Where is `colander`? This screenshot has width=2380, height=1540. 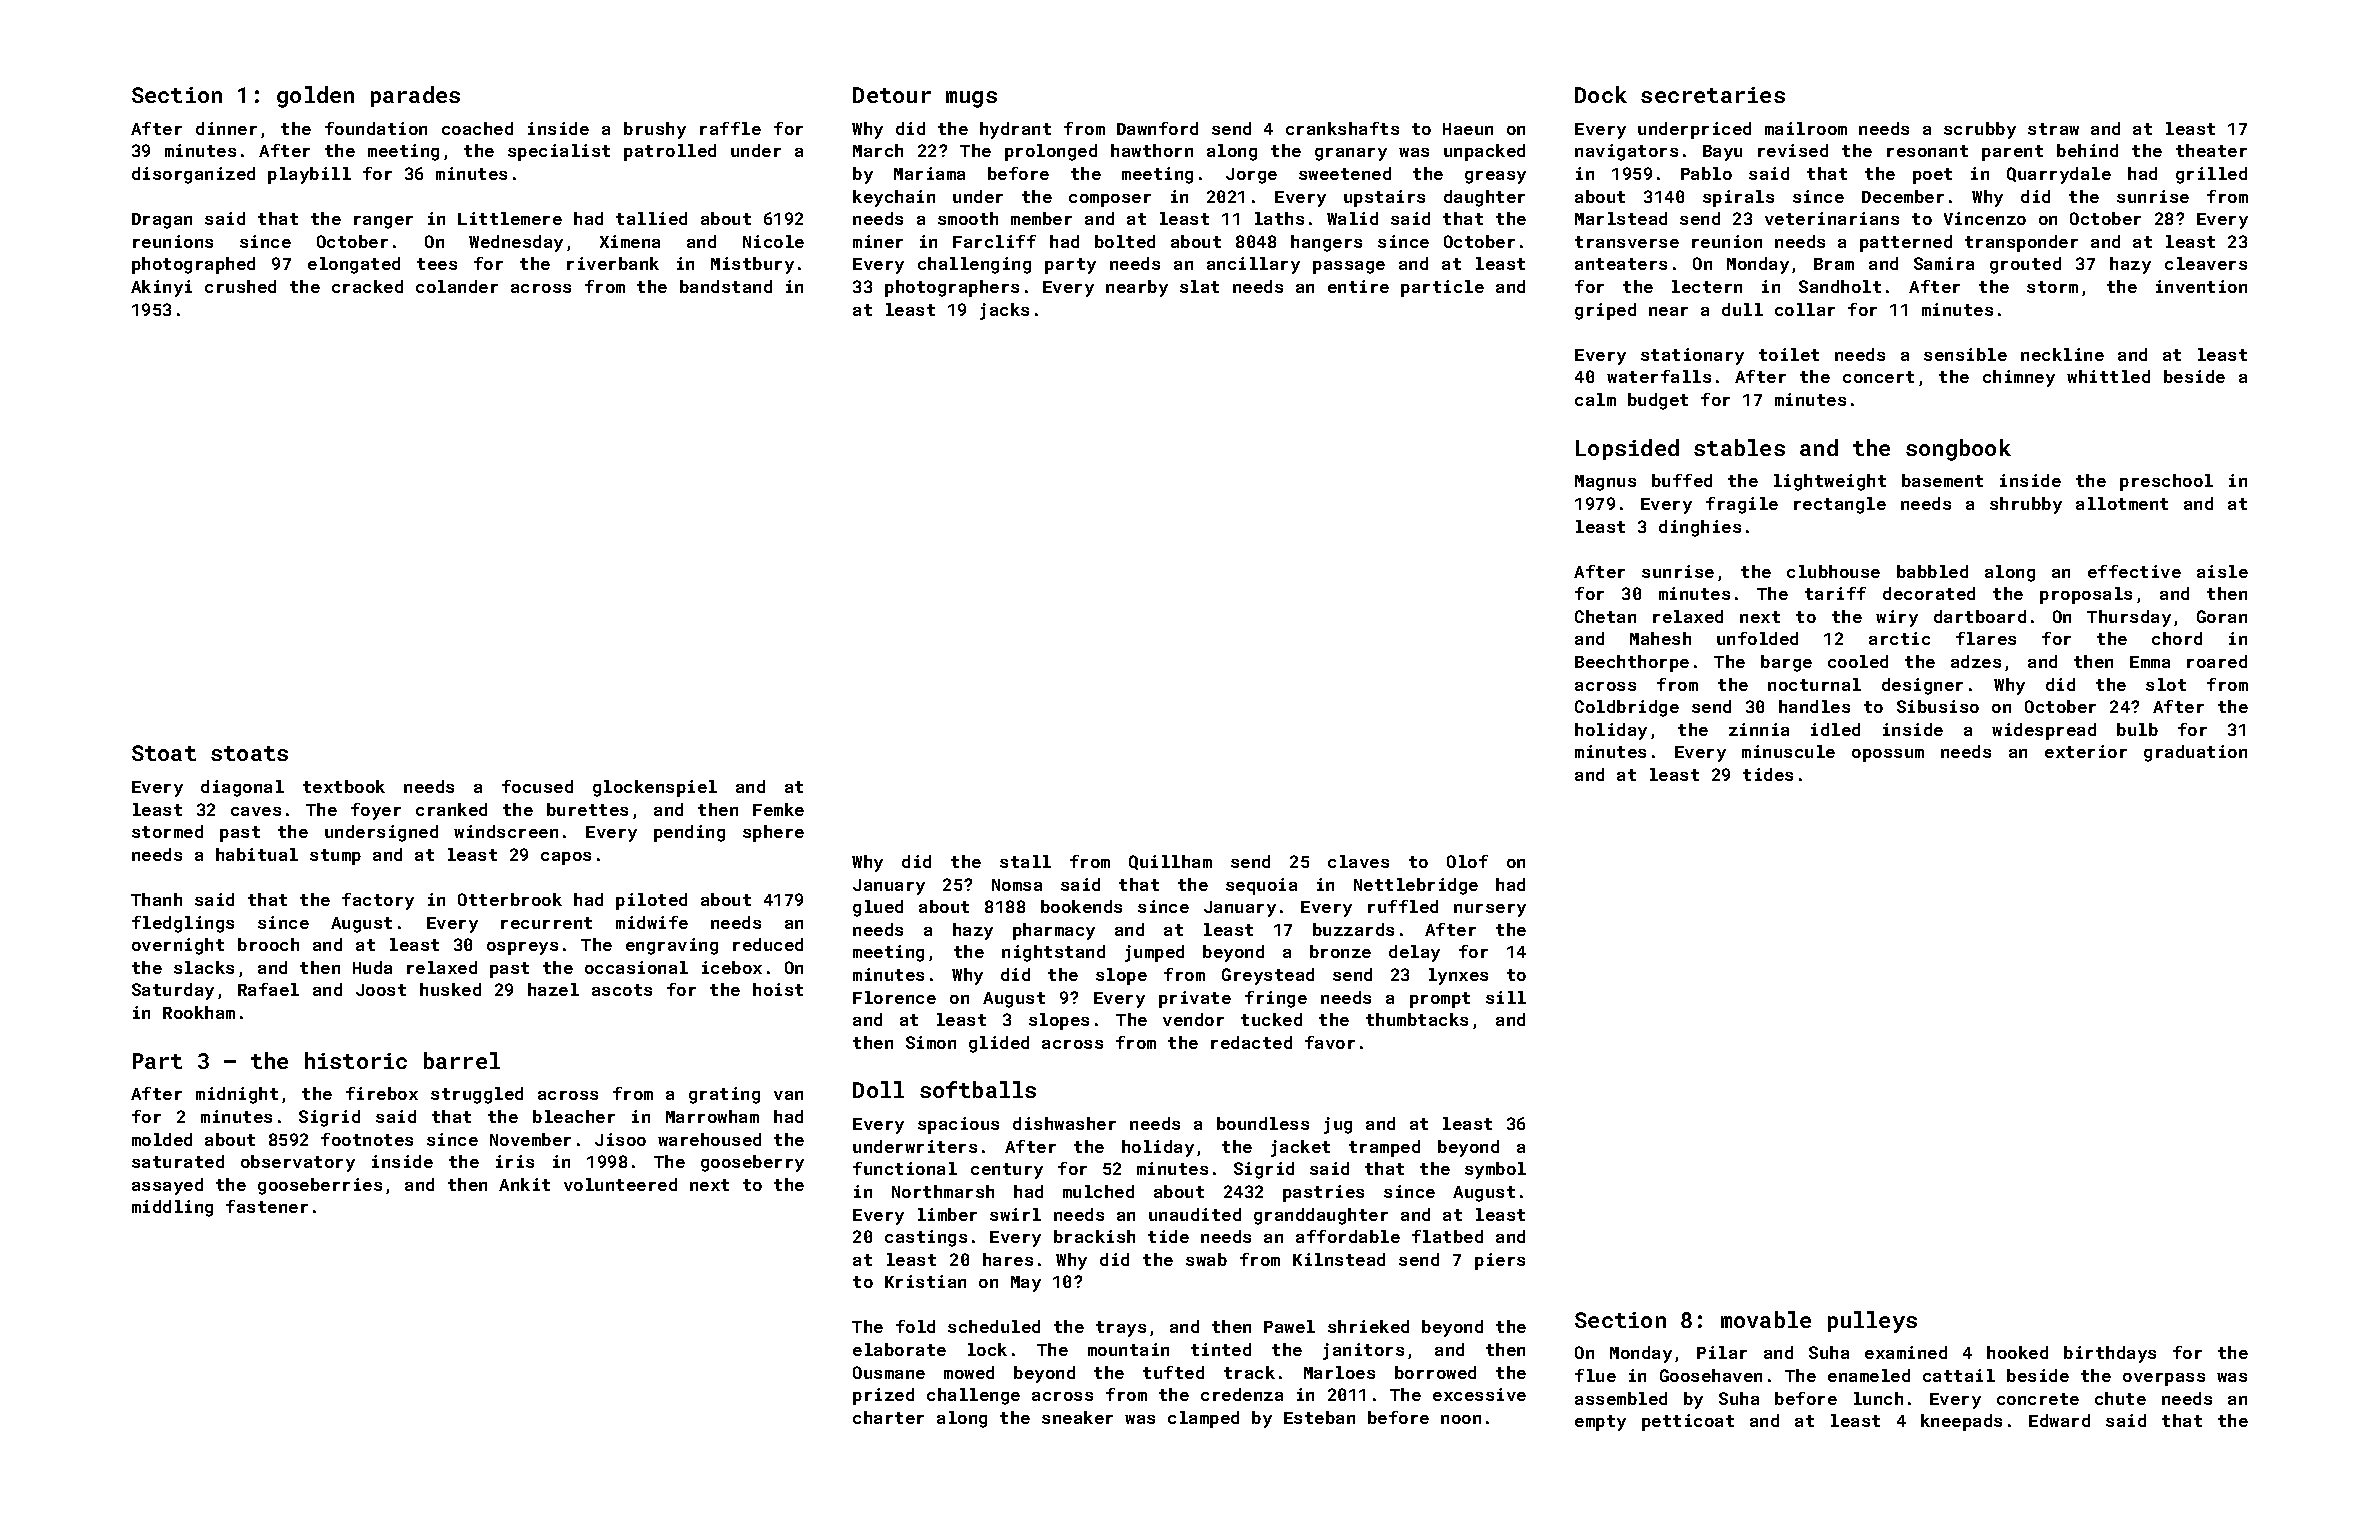 colander is located at coordinates (457, 286).
